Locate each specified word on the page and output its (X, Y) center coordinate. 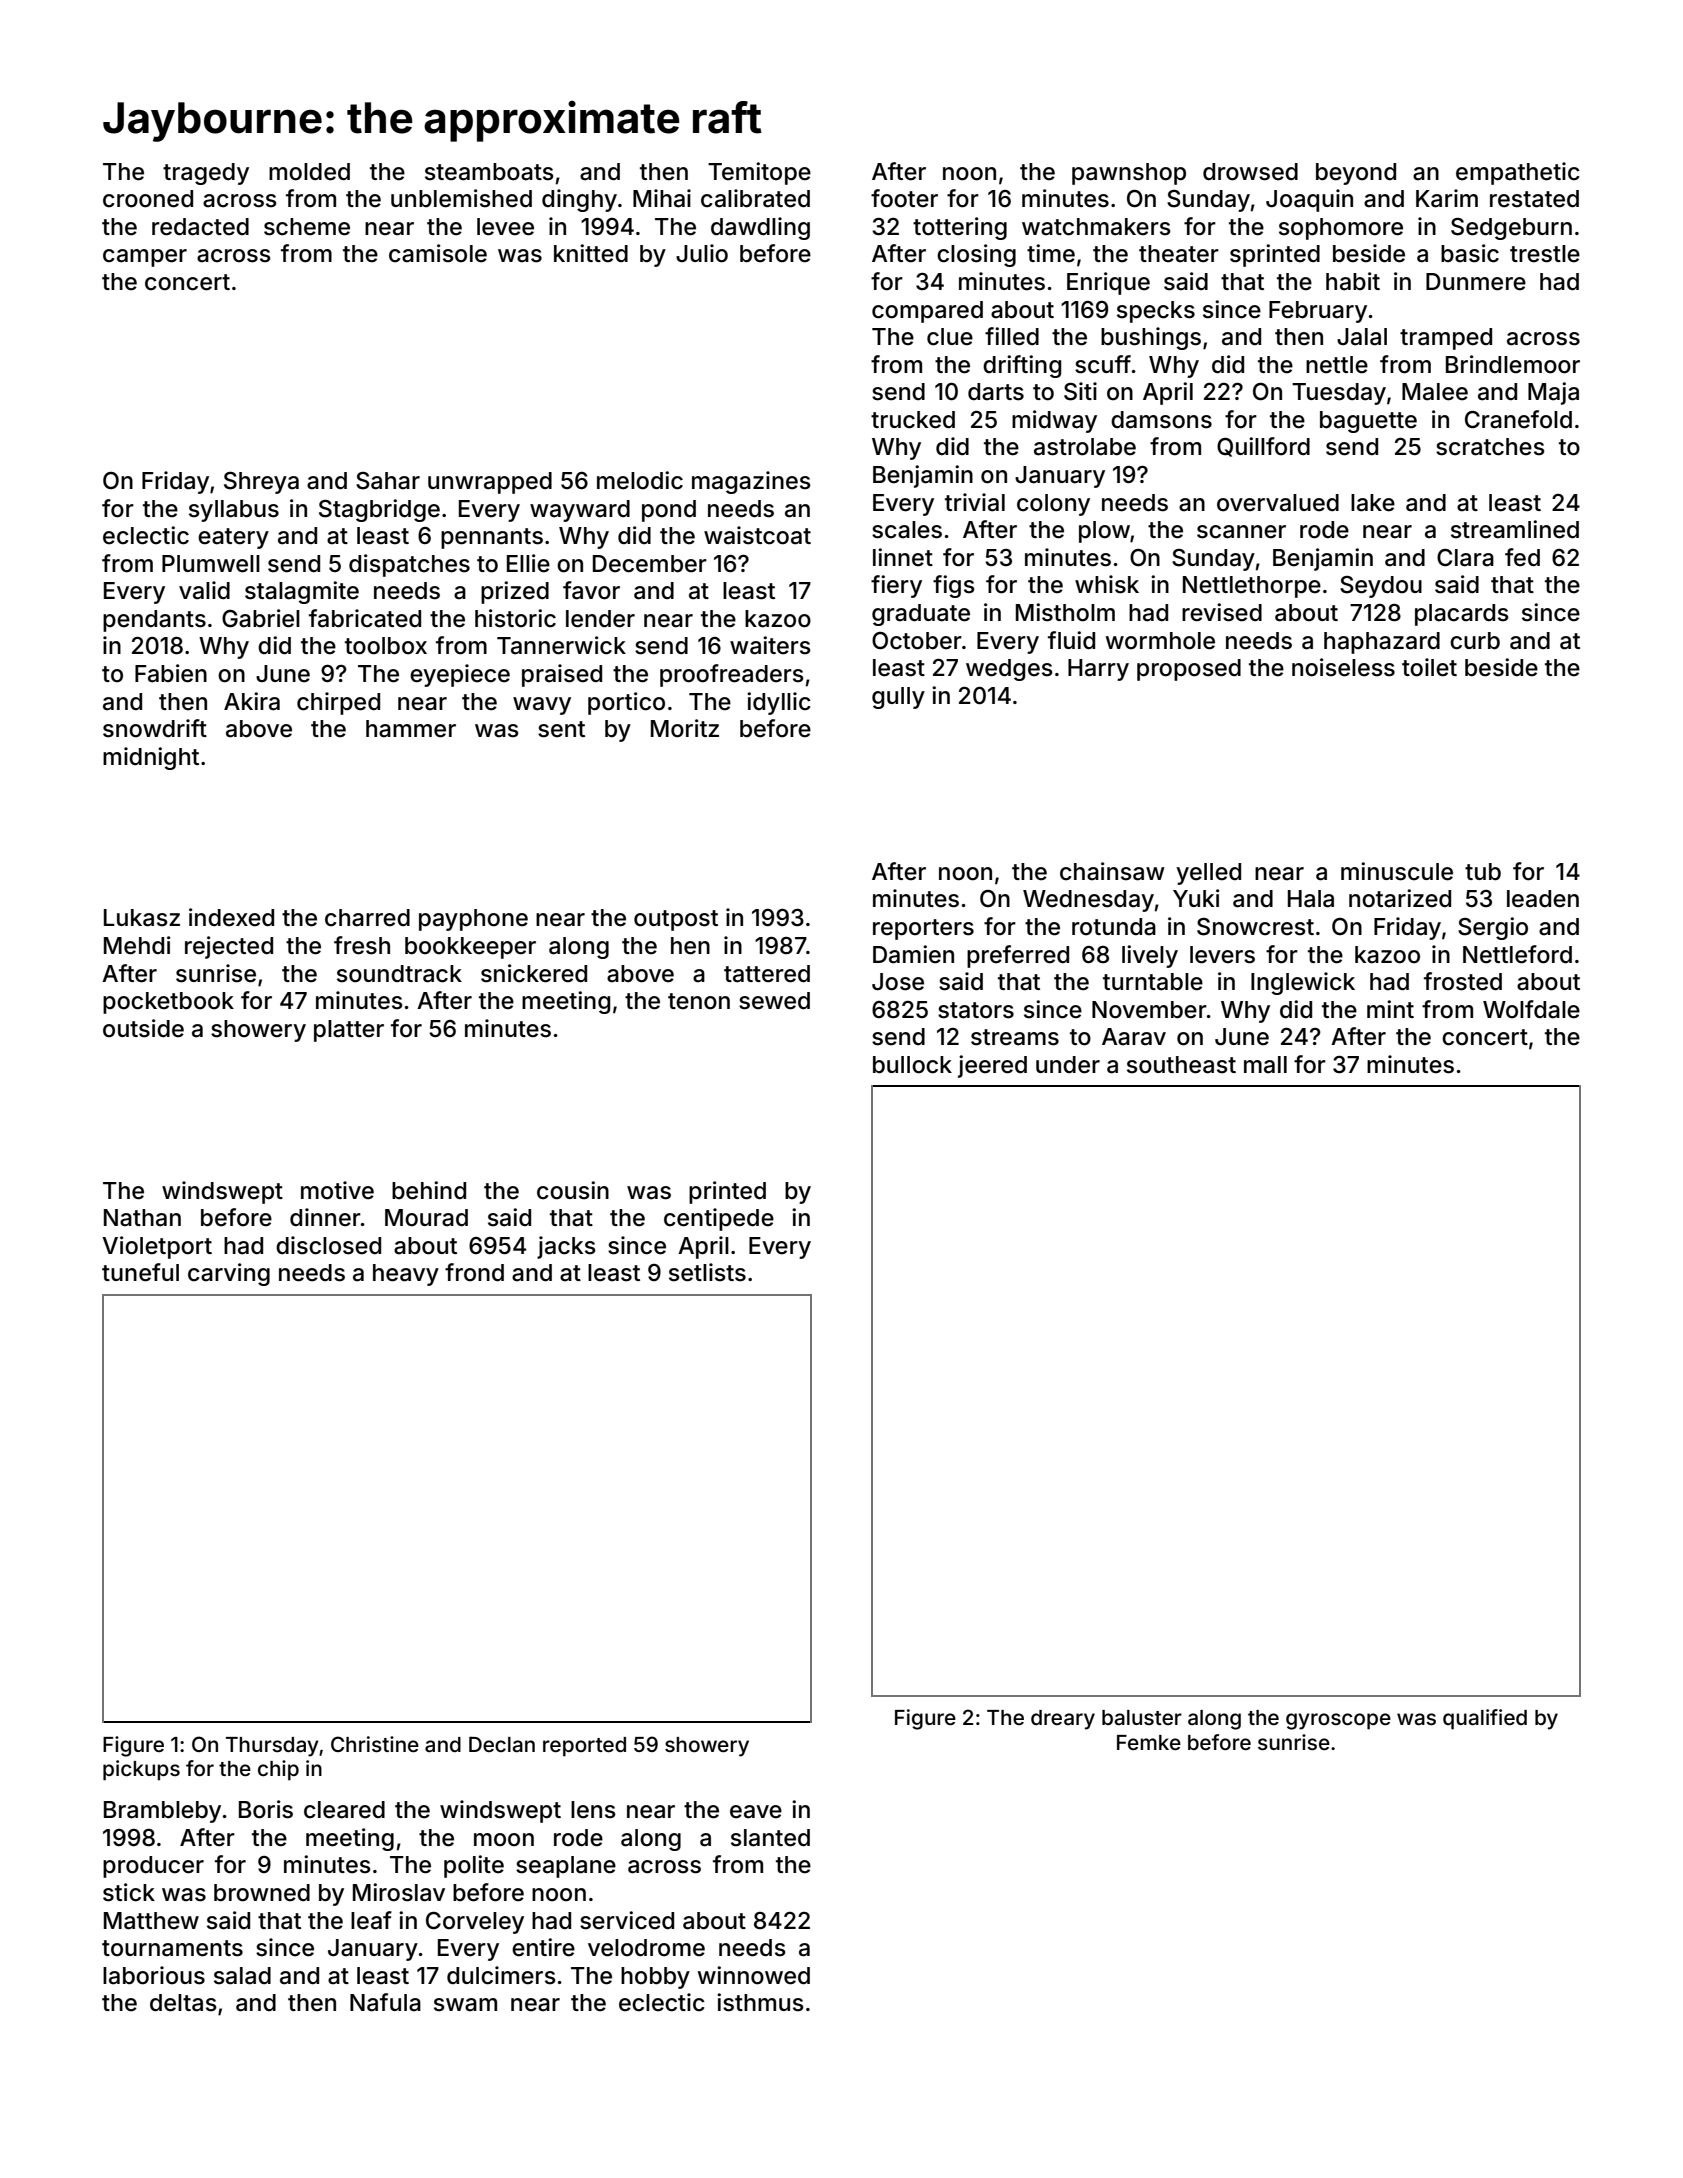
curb (1475, 641)
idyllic (779, 703)
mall (1265, 1065)
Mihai (662, 198)
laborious (154, 1975)
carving (229, 1274)
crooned (148, 199)
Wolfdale (1531, 1009)
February (1318, 312)
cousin (573, 1190)
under (1068, 1065)
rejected (229, 947)
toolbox (386, 646)
